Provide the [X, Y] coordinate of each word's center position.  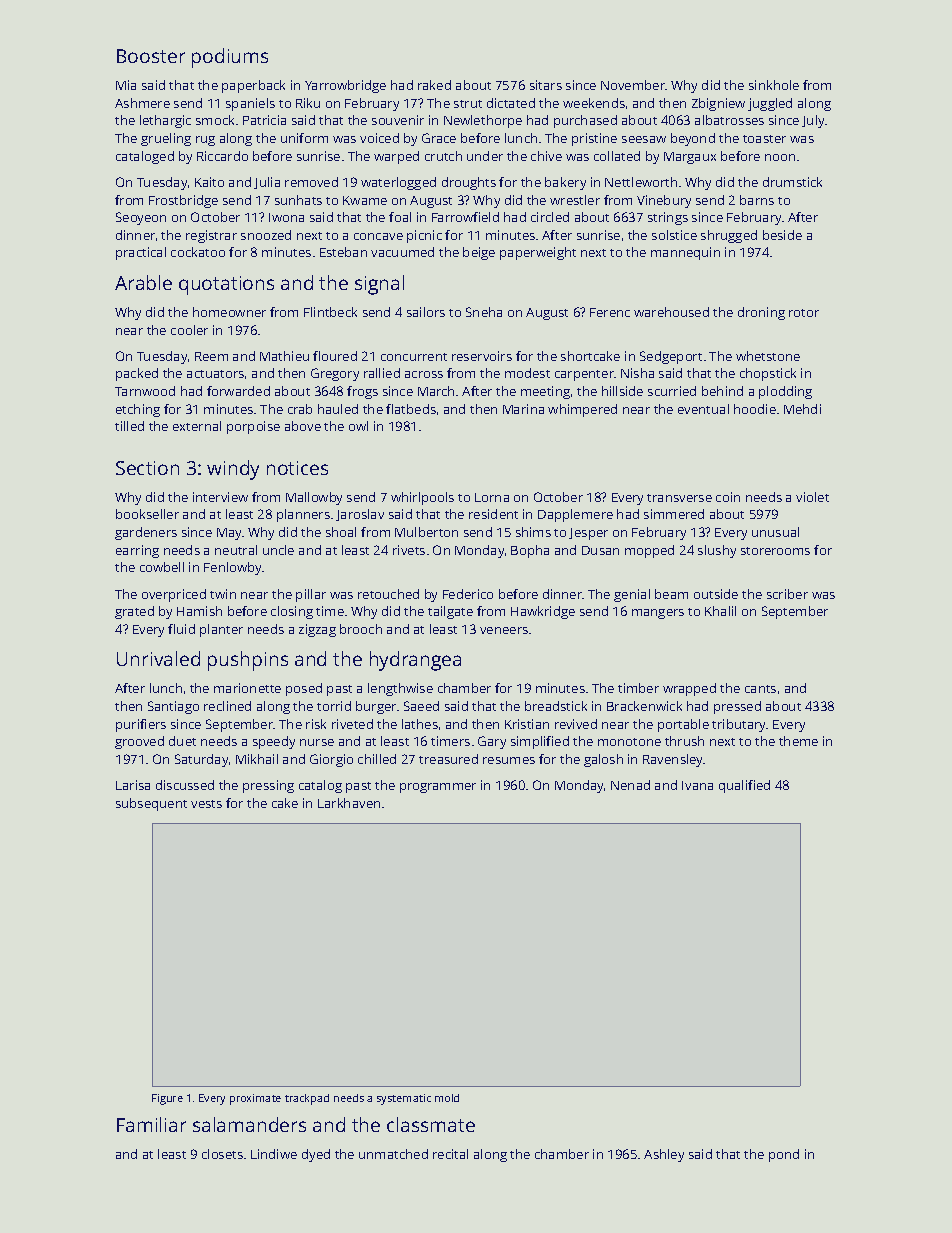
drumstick [792, 182]
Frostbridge [183, 201]
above [303, 426]
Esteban [343, 252]
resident [493, 514]
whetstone [768, 356]
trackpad [307, 1099]
